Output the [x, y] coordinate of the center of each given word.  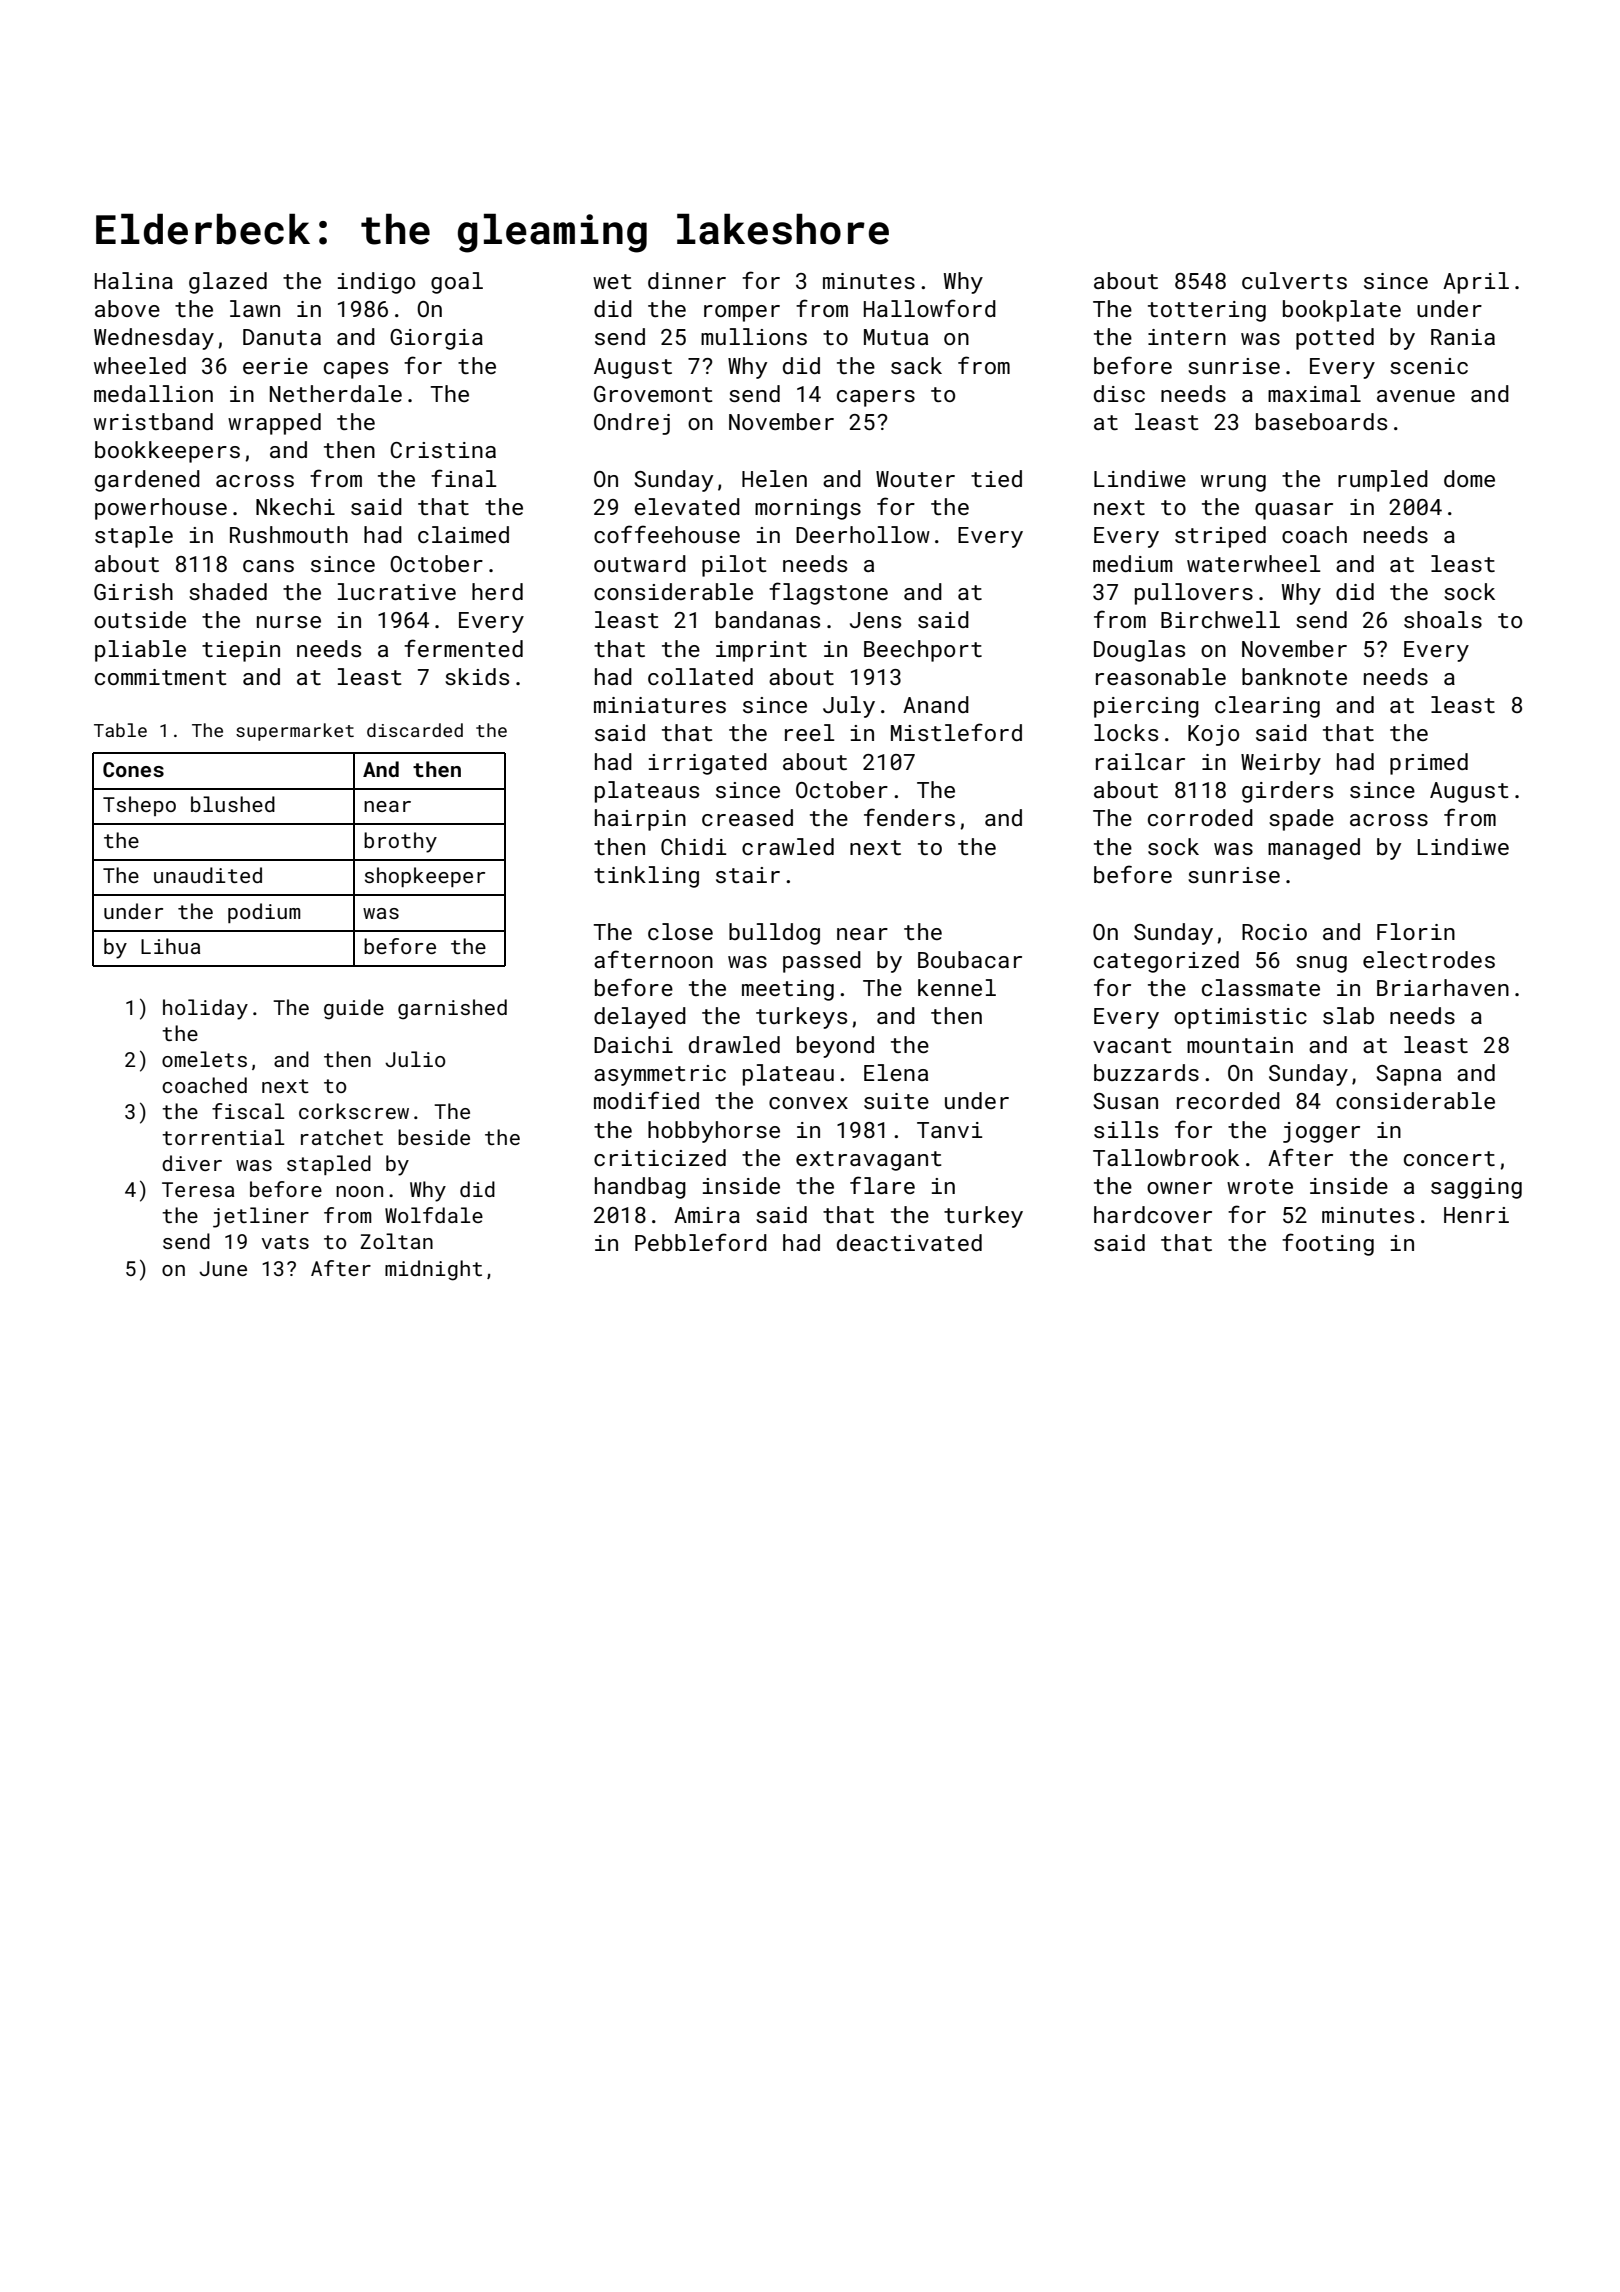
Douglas [1139, 651]
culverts [1294, 280]
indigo [376, 283]
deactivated [909, 1242]
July [849, 707]
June [223, 1268]
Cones [133, 769]
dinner [687, 280]
